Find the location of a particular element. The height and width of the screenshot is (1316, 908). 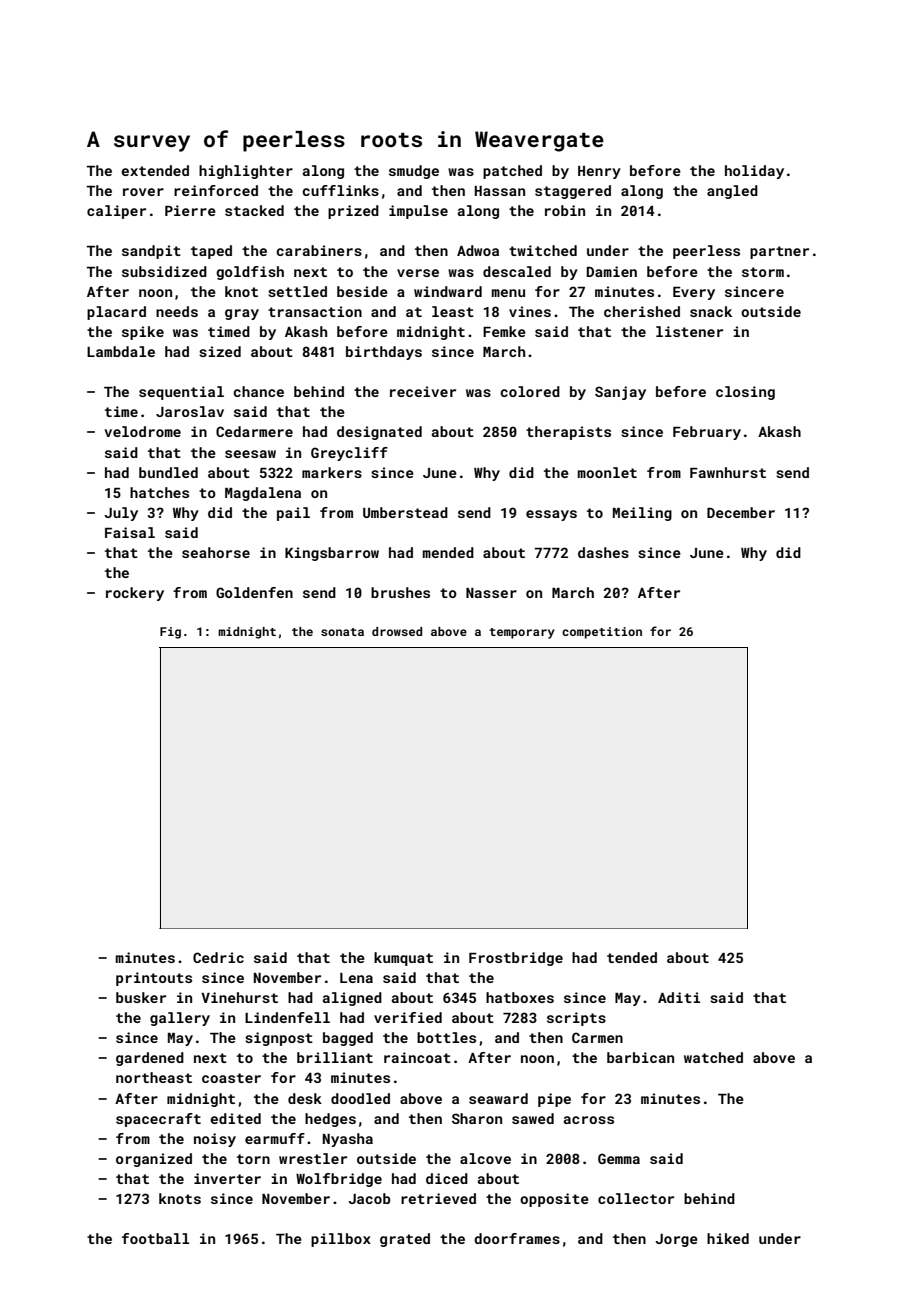

caliper is located at coordinates (116, 212).
